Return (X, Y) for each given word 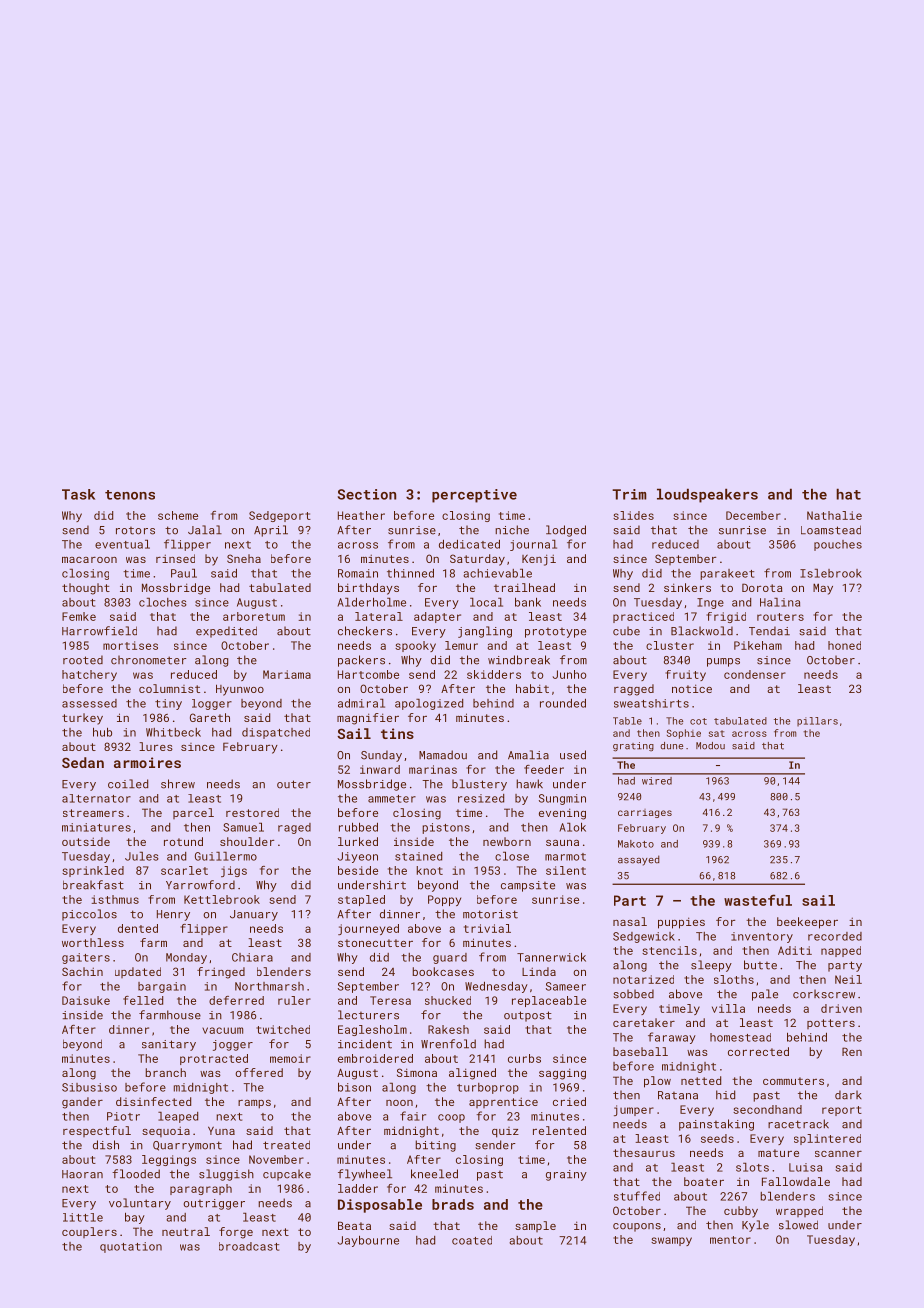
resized (481, 798)
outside (86, 841)
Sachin (82, 971)
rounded (563, 703)
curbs (524, 1058)
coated (472, 1240)
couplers (89, 1232)
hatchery (89, 675)
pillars (817, 722)
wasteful (758, 900)
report (842, 1111)
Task (78, 494)
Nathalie (834, 515)
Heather (361, 515)
